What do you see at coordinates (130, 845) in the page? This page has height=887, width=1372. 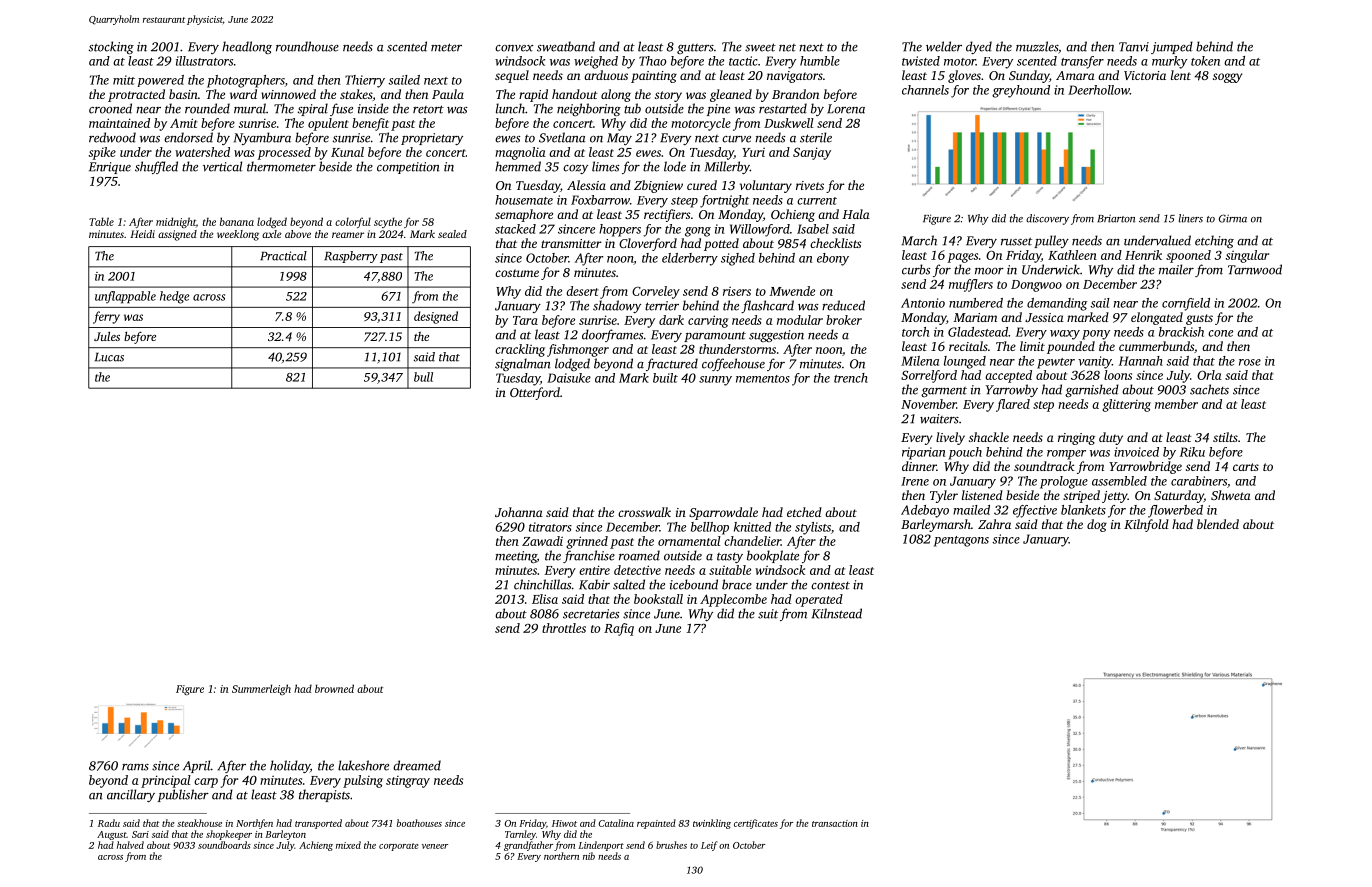 I see `halved` at bounding box center [130, 845].
